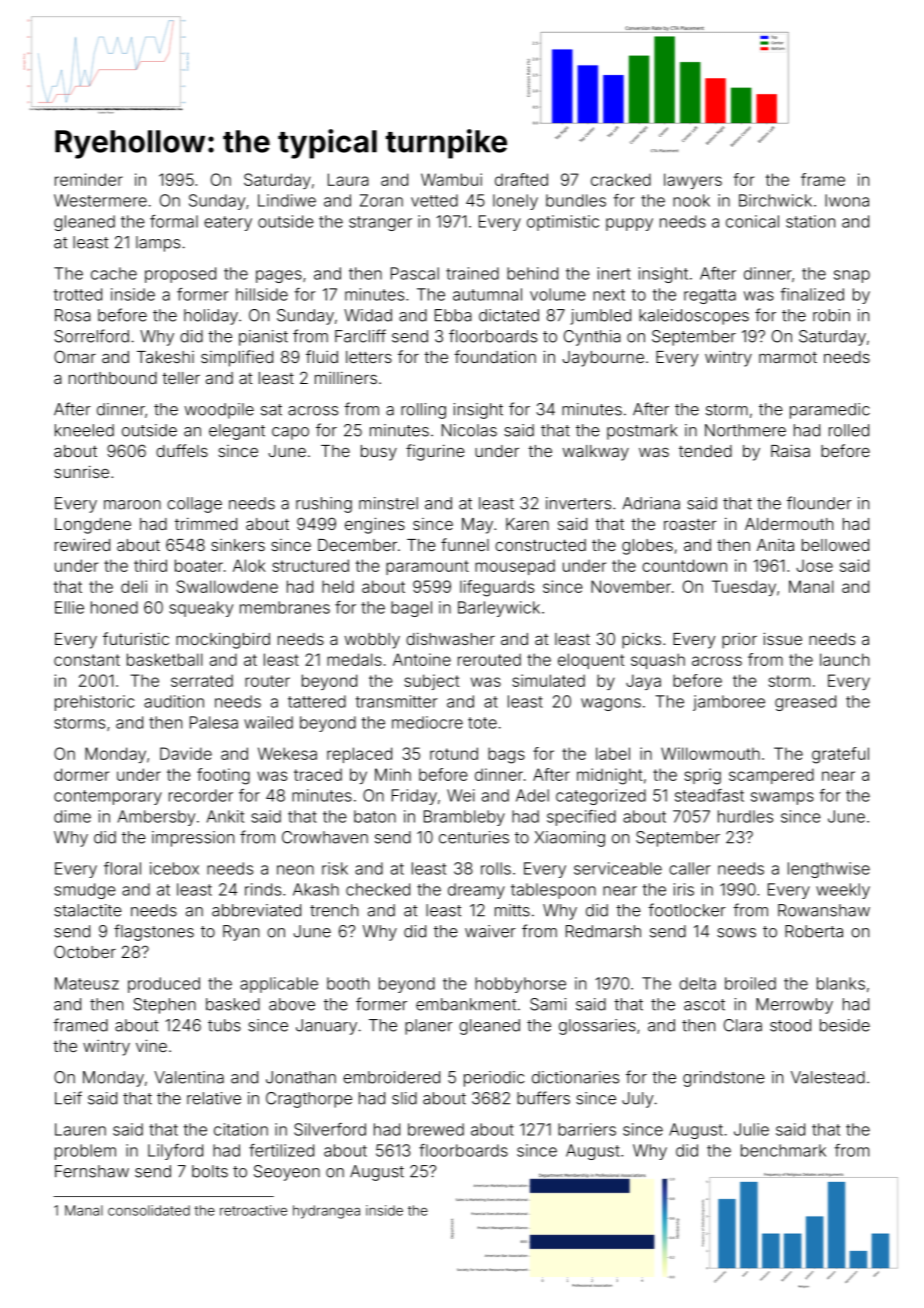 This screenshot has width=924, height=1308. What do you see at coordinates (149, 1210) in the screenshot?
I see `consolidated` at bounding box center [149, 1210].
